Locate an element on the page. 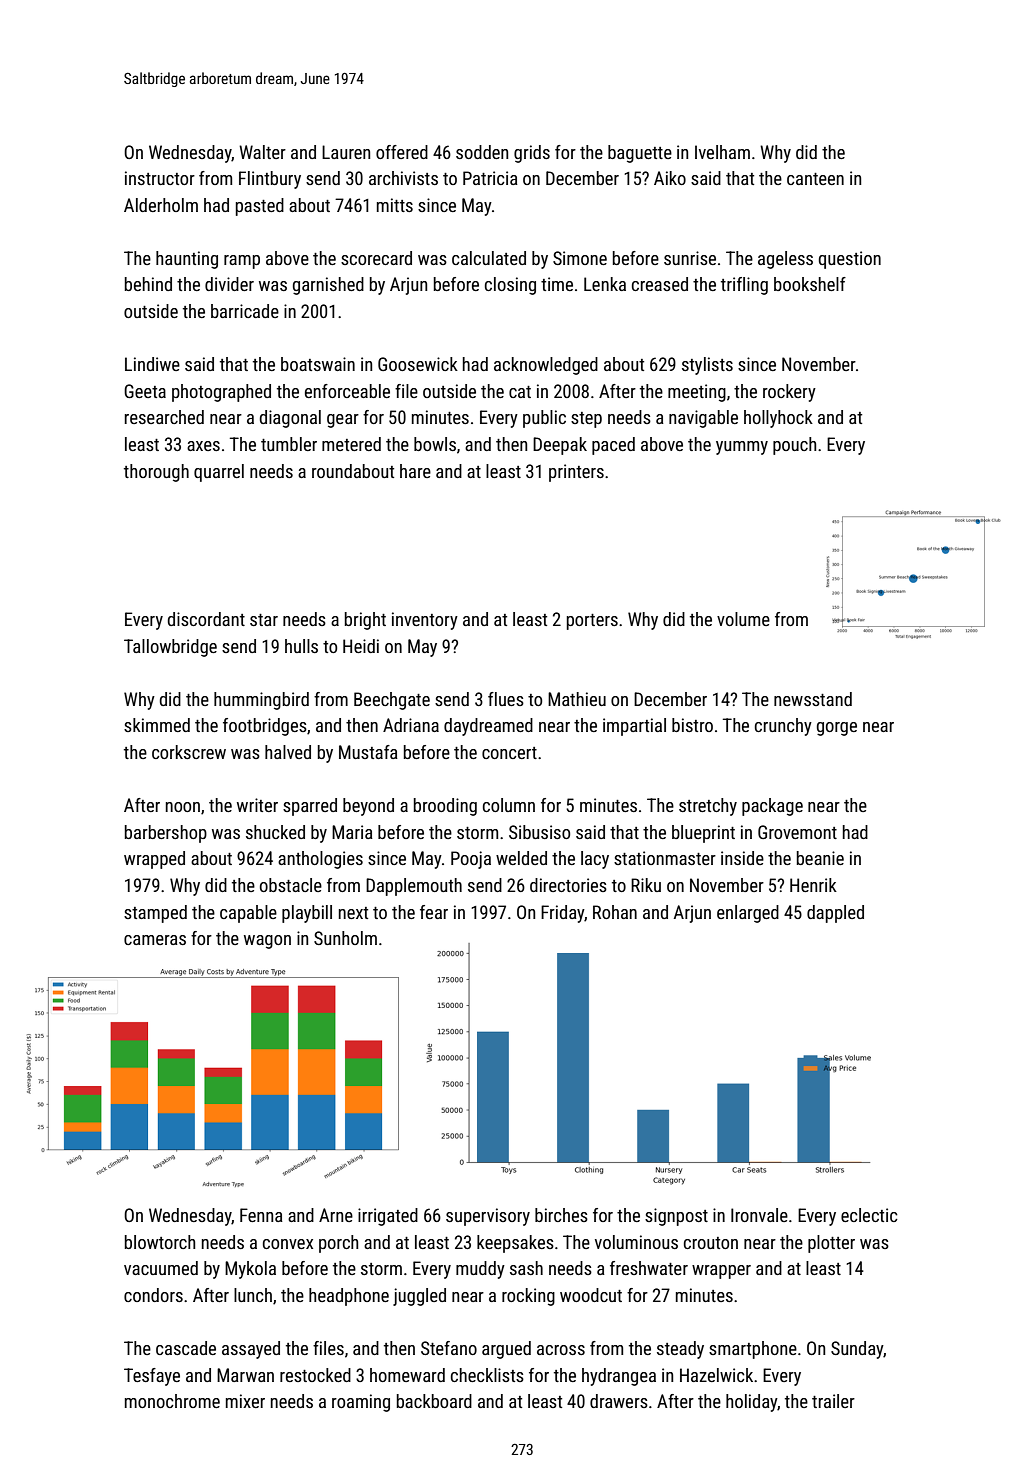  quarrel is located at coordinates (219, 473).
